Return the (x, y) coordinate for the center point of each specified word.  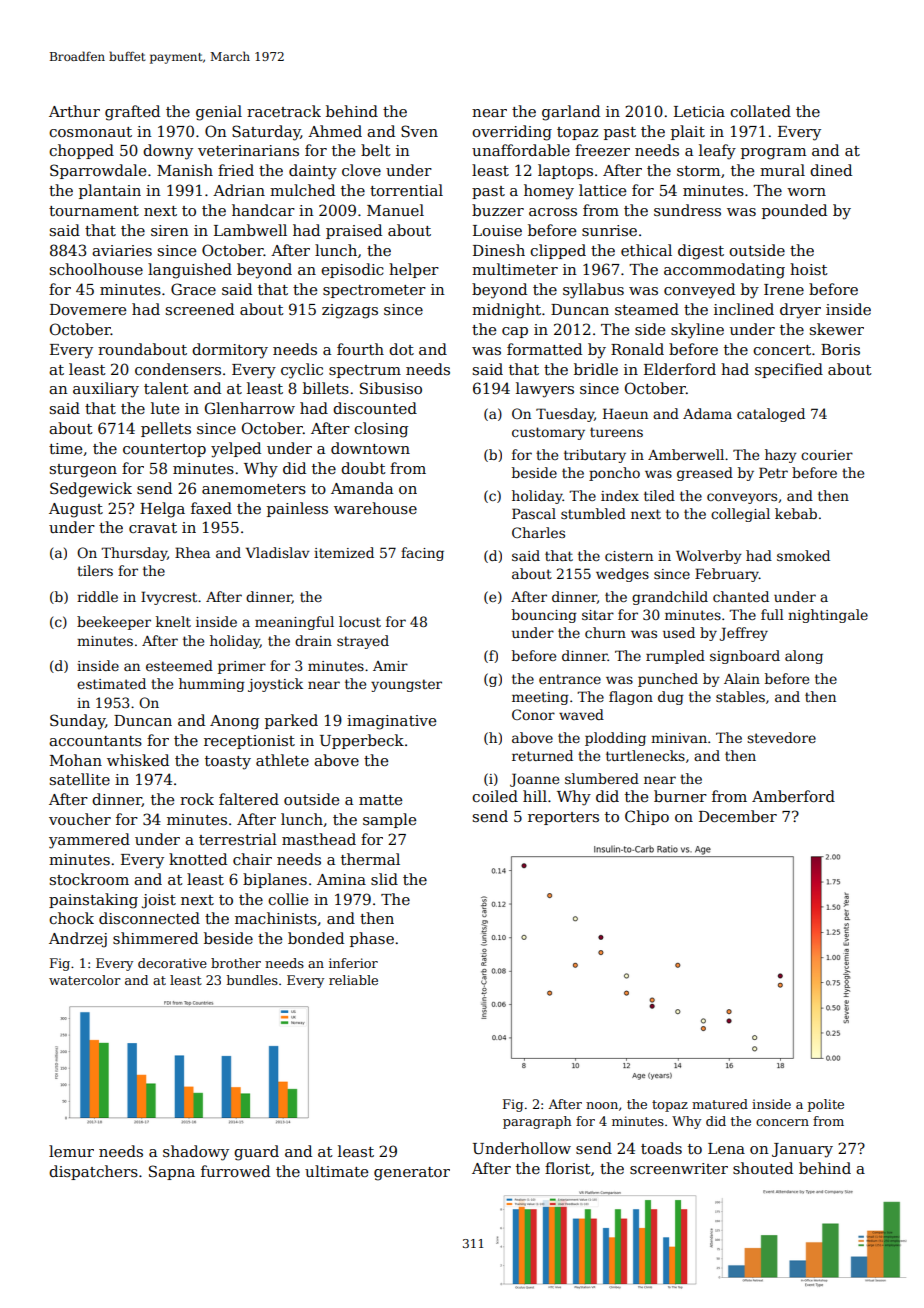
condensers (178, 369)
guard (256, 1153)
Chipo (647, 817)
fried (236, 170)
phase (372, 939)
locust (360, 621)
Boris (840, 349)
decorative (172, 963)
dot (401, 349)
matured (720, 1104)
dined (831, 170)
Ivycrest (169, 598)
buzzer (498, 210)
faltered (249, 799)
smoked (803, 555)
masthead (319, 839)
